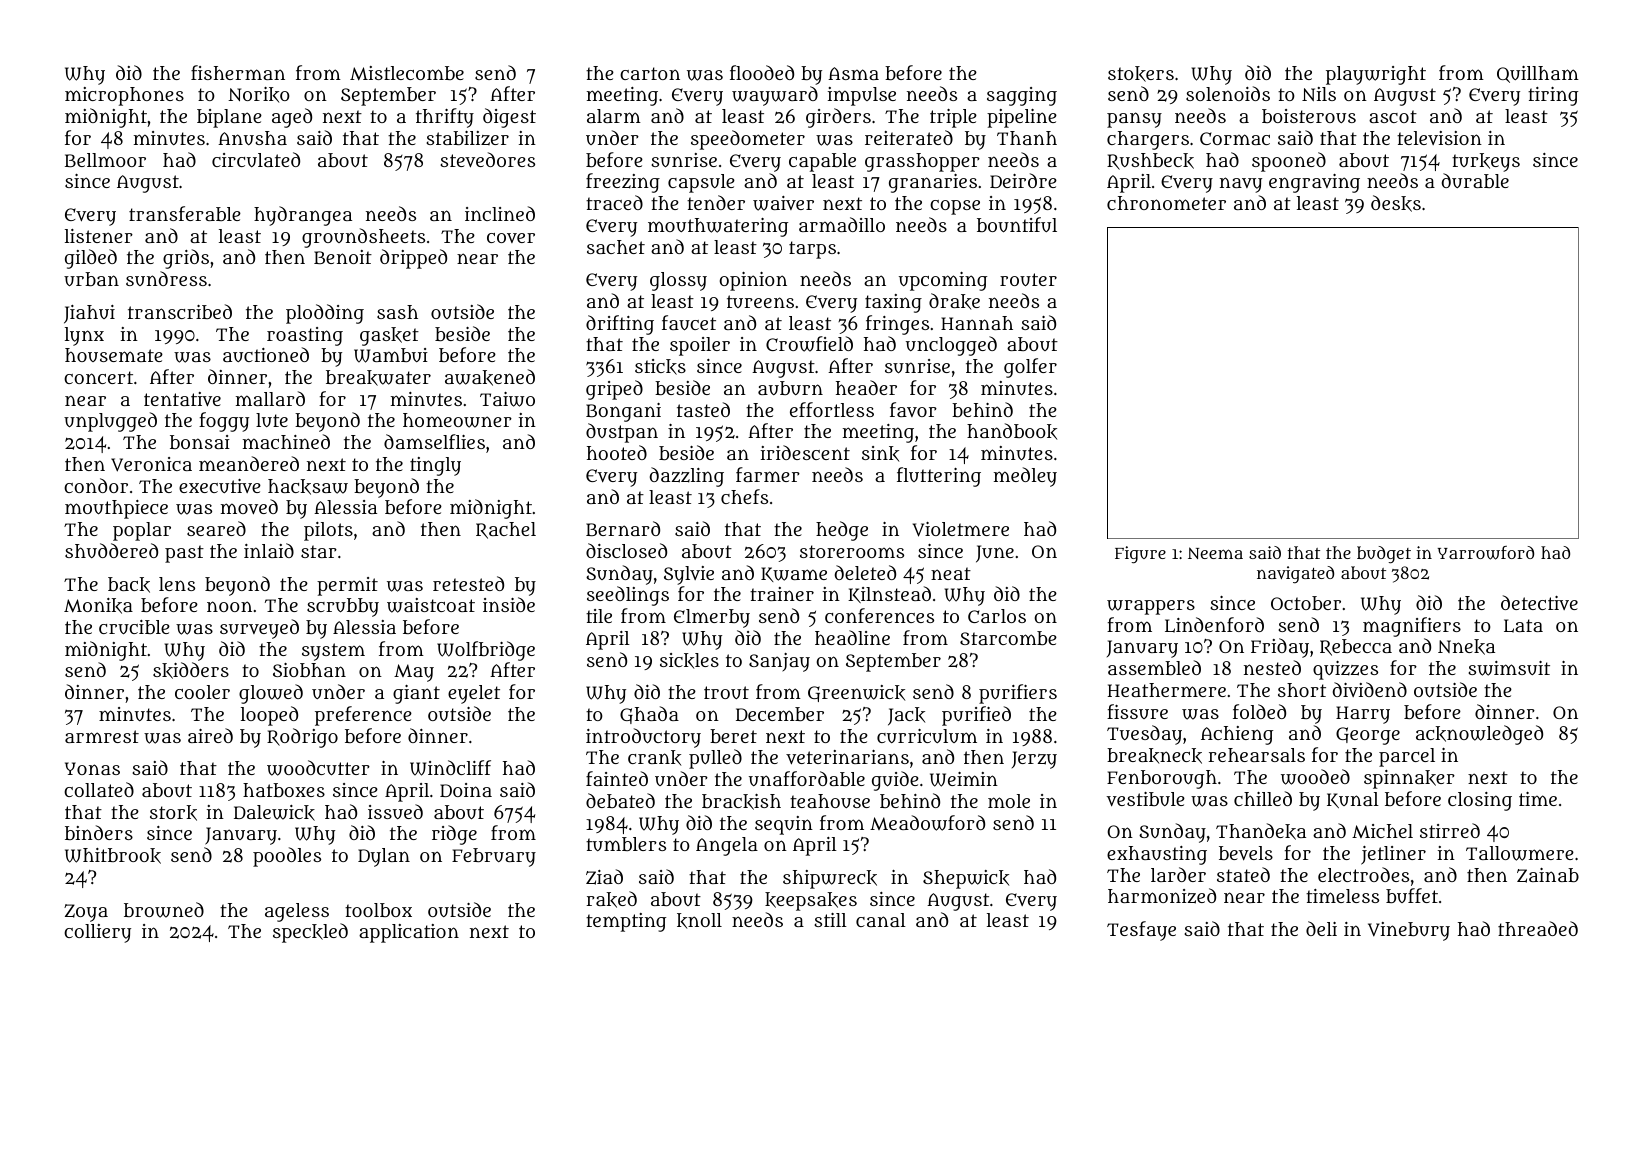  I want to click on grids, so click(186, 259).
